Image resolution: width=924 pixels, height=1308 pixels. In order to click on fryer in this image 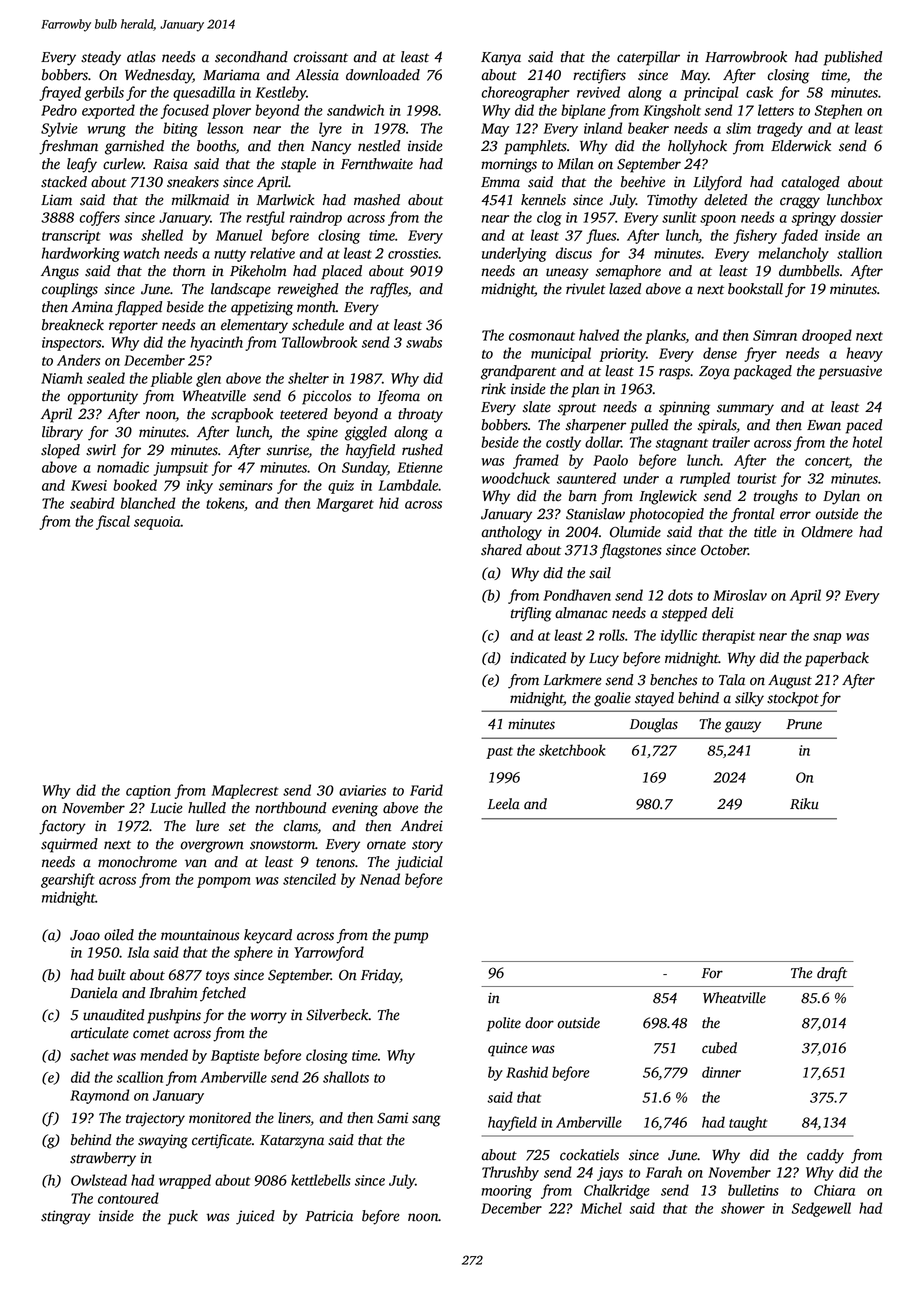, I will do `click(760, 354)`.
